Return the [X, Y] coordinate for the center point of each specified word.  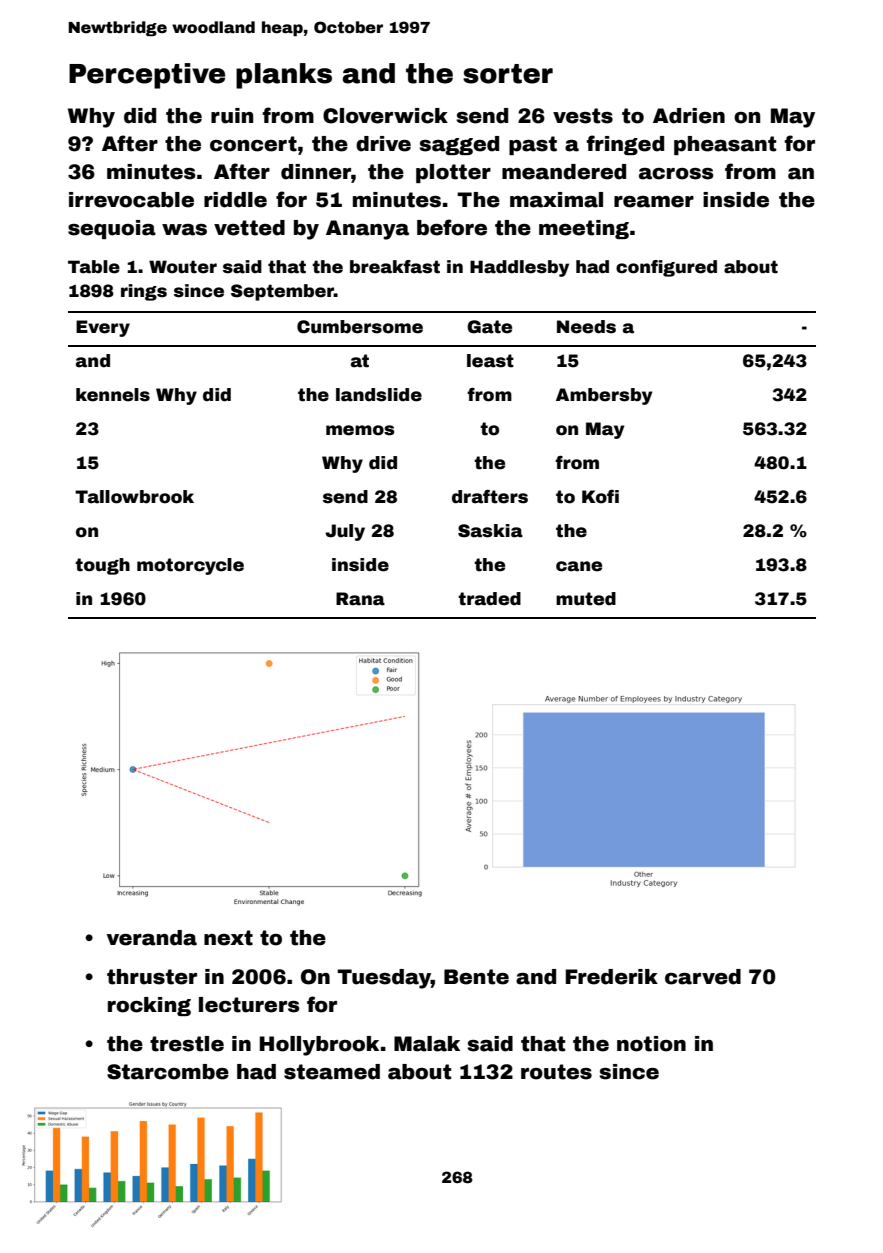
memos [360, 430]
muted [586, 599]
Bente [476, 977]
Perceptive [147, 76]
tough [102, 566]
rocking [149, 1006]
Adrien [689, 116]
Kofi [600, 497]
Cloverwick [385, 116]
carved [703, 977]
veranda [152, 938]
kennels [113, 395]
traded [489, 599]
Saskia [490, 531]
